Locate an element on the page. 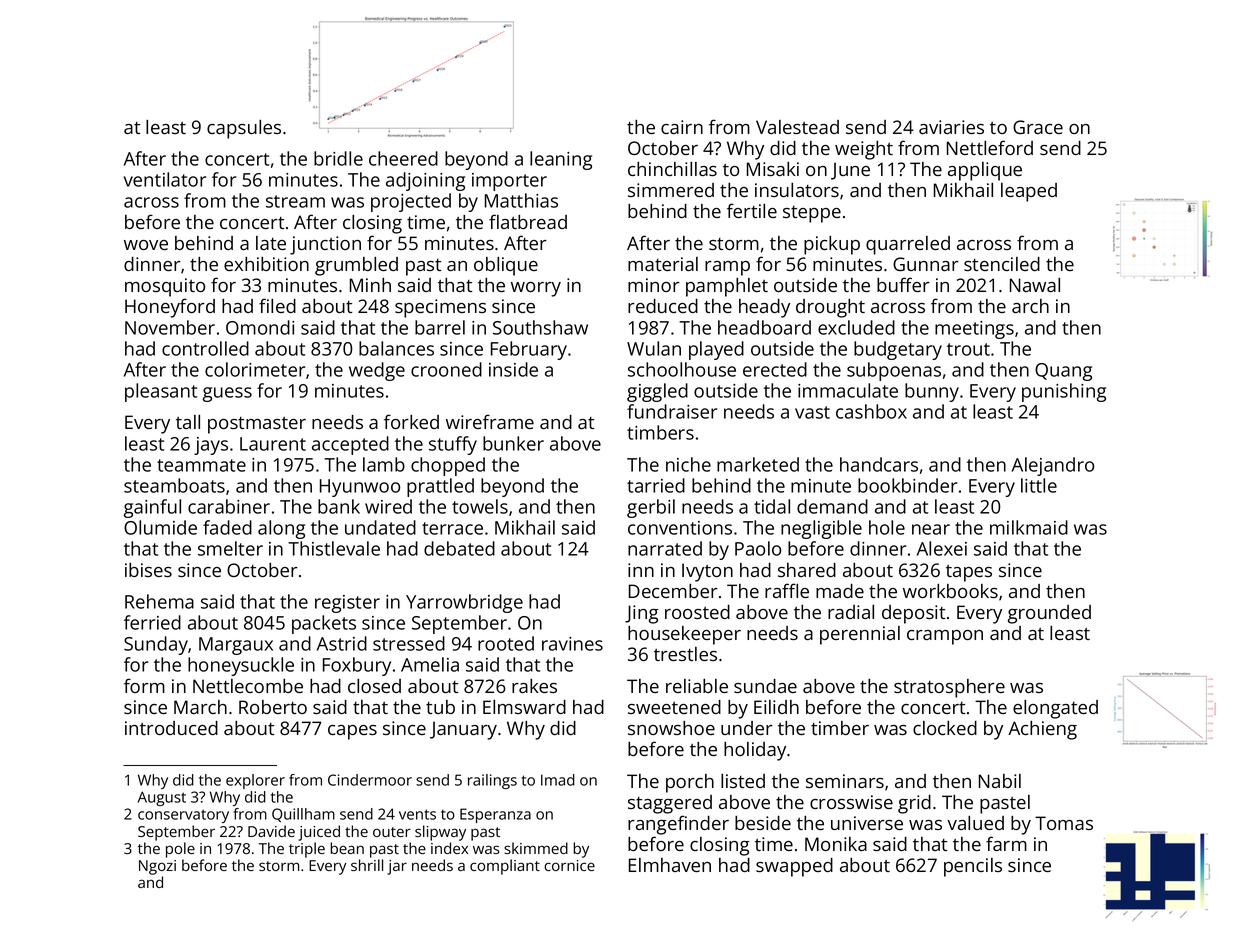  Honeyford is located at coordinates (170, 308).
